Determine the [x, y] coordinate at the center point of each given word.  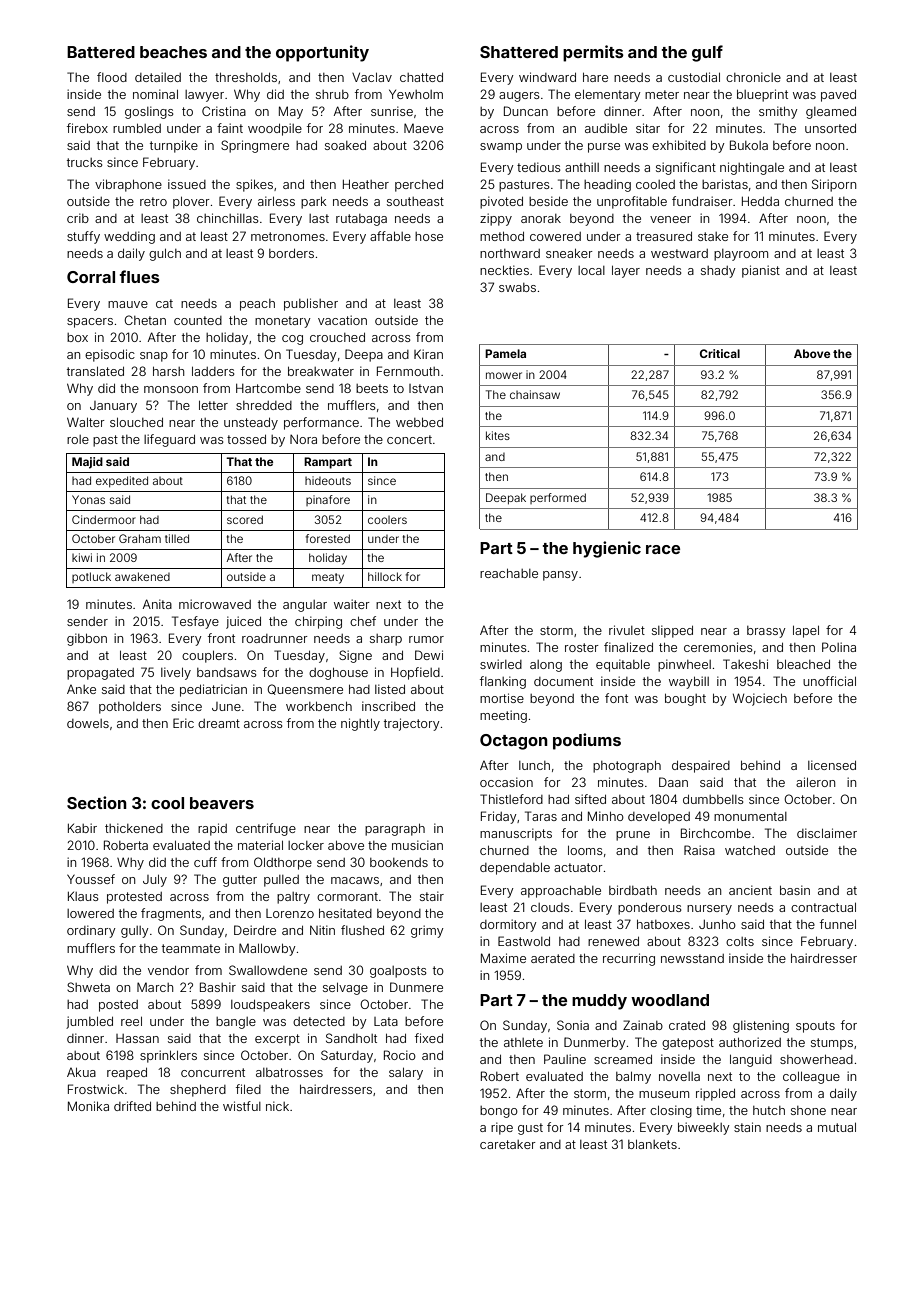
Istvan [426, 388]
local [591, 270]
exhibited [679, 145]
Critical [720, 353]
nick [277, 1106]
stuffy [83, 237]
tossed [246, 439]
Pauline [565, 1059]
